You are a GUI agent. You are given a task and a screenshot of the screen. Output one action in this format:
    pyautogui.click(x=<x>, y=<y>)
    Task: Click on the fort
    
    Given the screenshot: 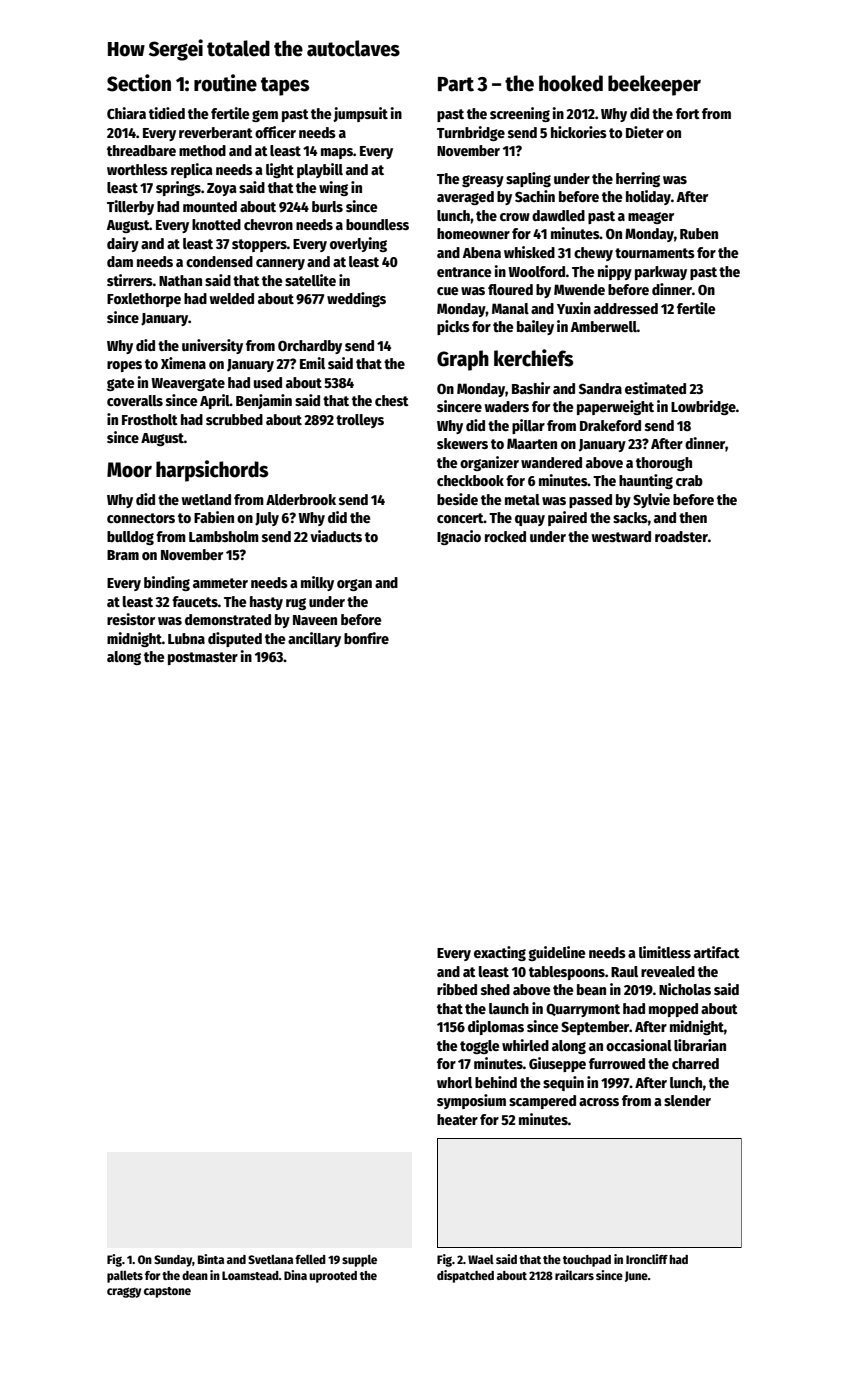 What is the action you would take?
    pyautogui.click(x=688, y=113)
